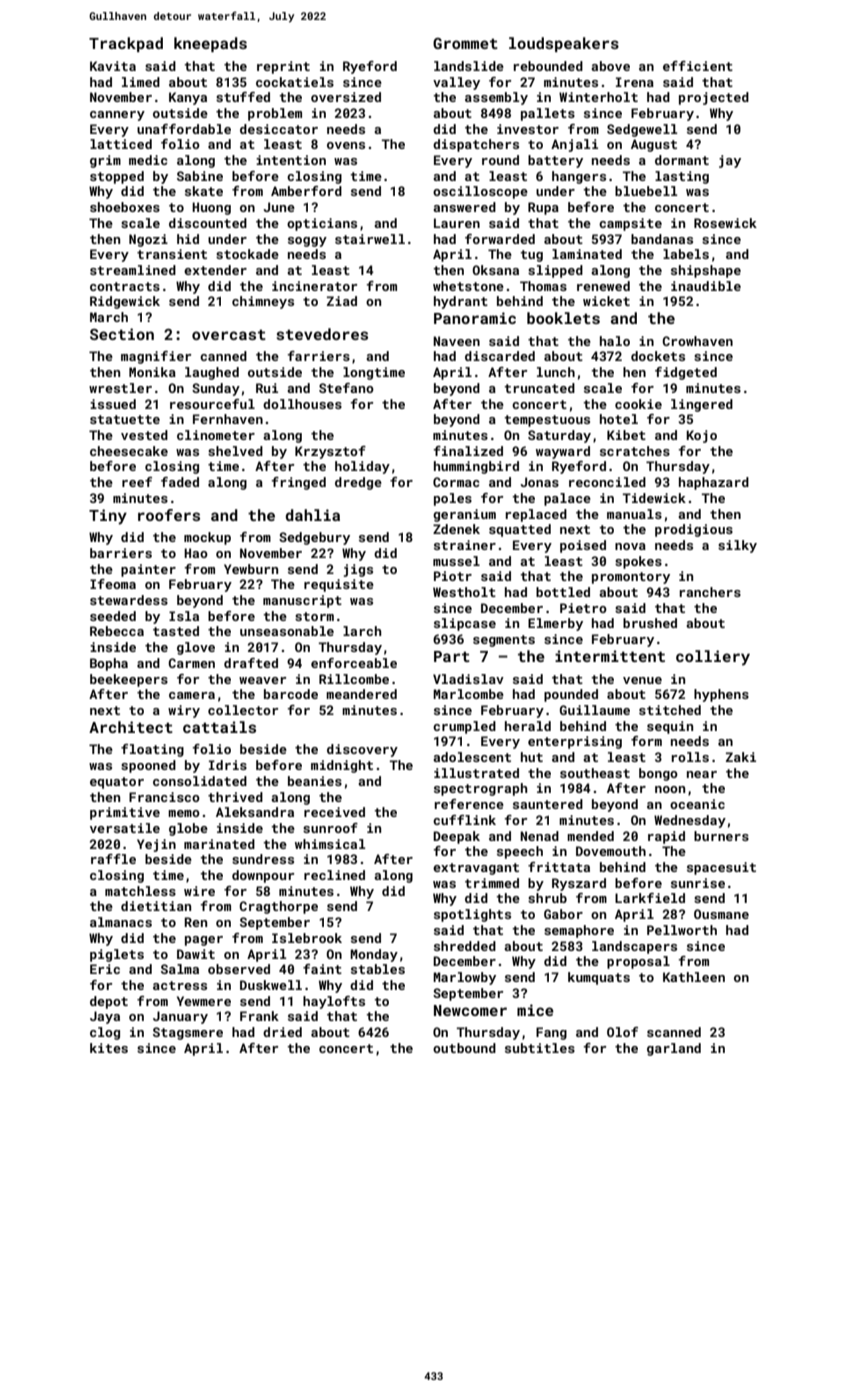 Image resolution: width=849 pixels, height=1400 pixels. I want to click on camera, so click(192, 695).
